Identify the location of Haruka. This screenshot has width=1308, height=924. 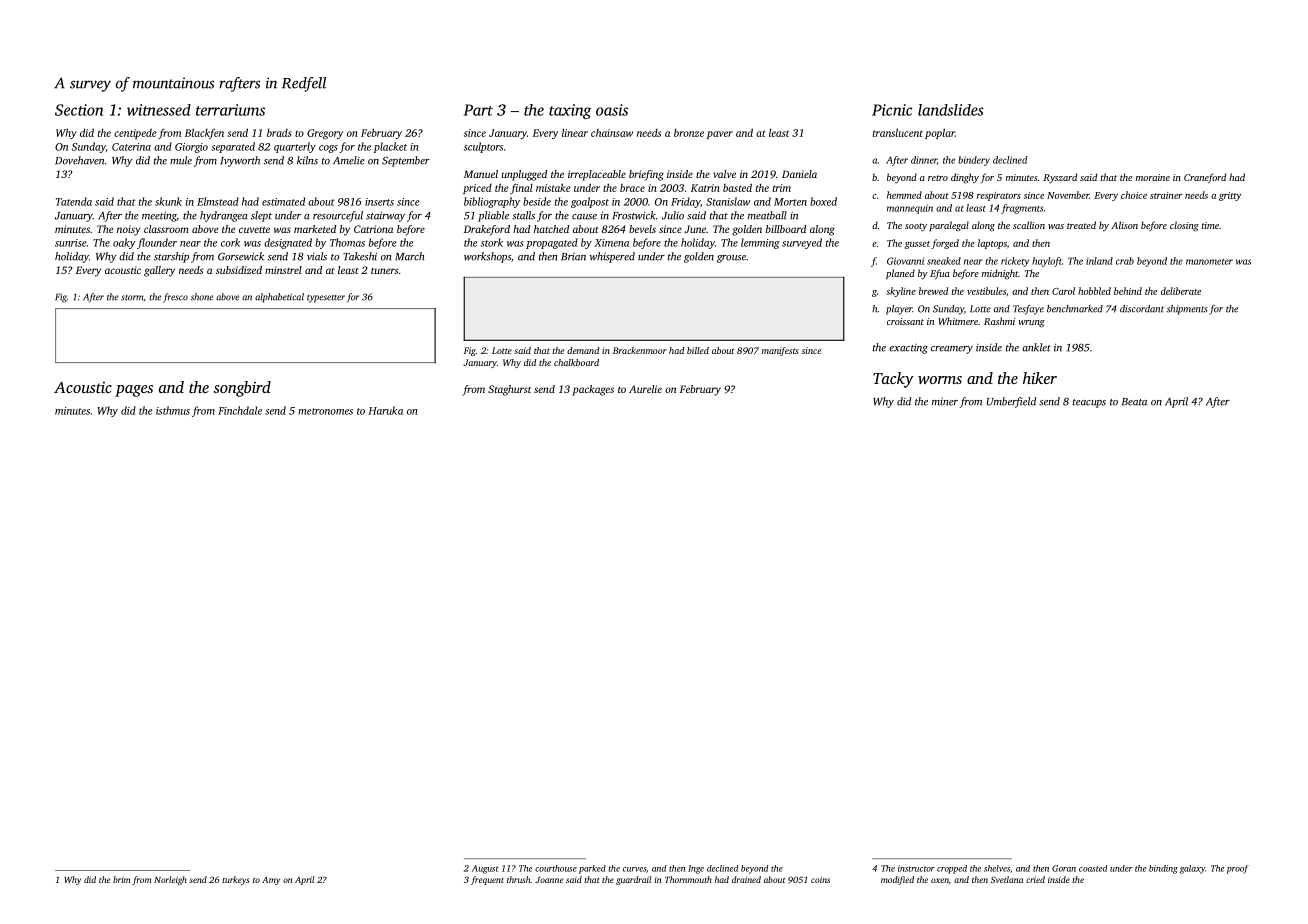
(385, 410).
